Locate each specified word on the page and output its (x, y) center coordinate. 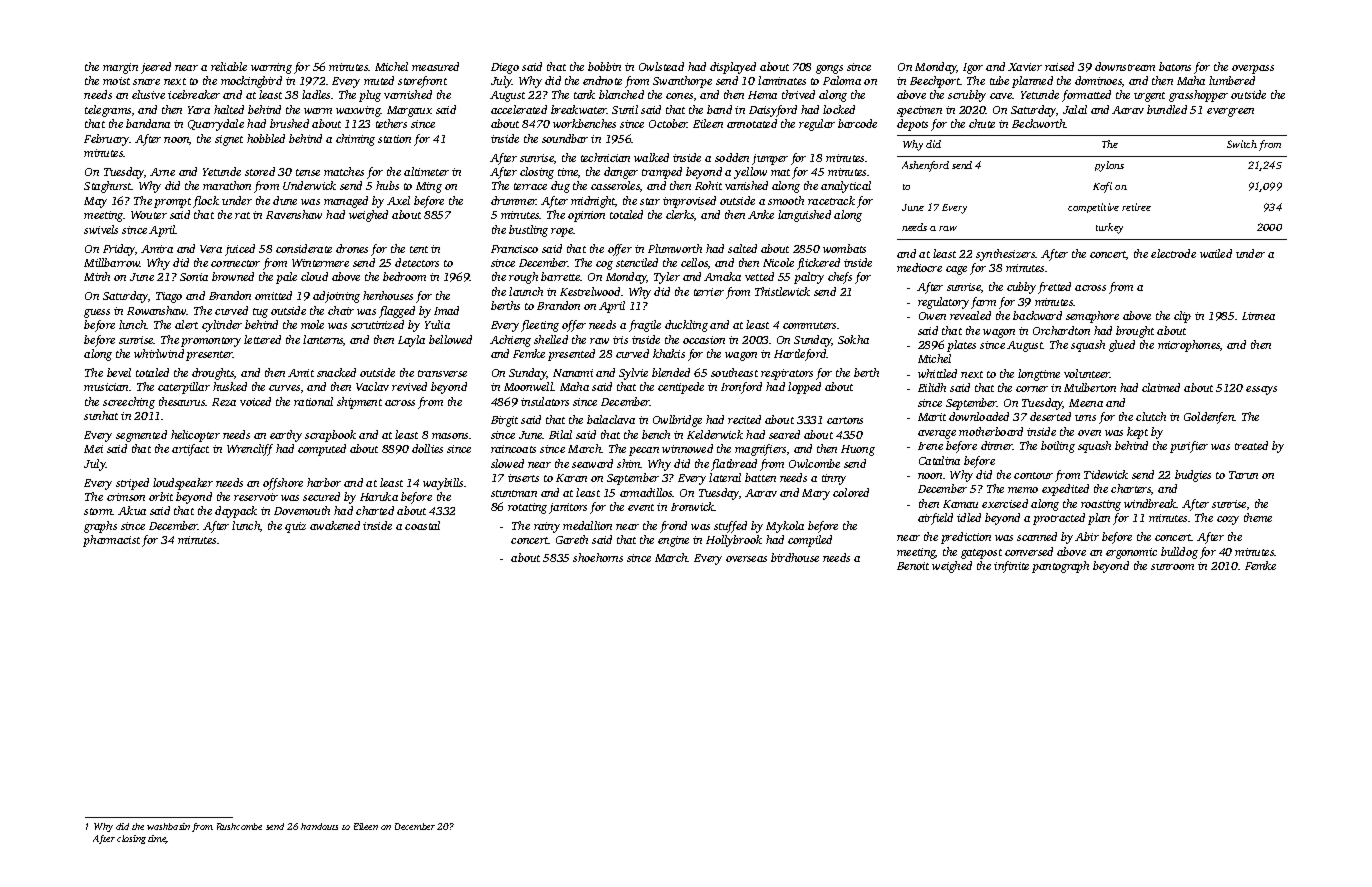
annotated (752, 123)
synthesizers (1006, 255)
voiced (255, 401)
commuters (809, 325)
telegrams (108, 111)
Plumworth (675, 248)
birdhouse (795, 557)
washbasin (168, 826)
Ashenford (925, 166)
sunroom (1172, 567)
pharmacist (111, 541)
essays (1261, 390)
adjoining (336, 297)
